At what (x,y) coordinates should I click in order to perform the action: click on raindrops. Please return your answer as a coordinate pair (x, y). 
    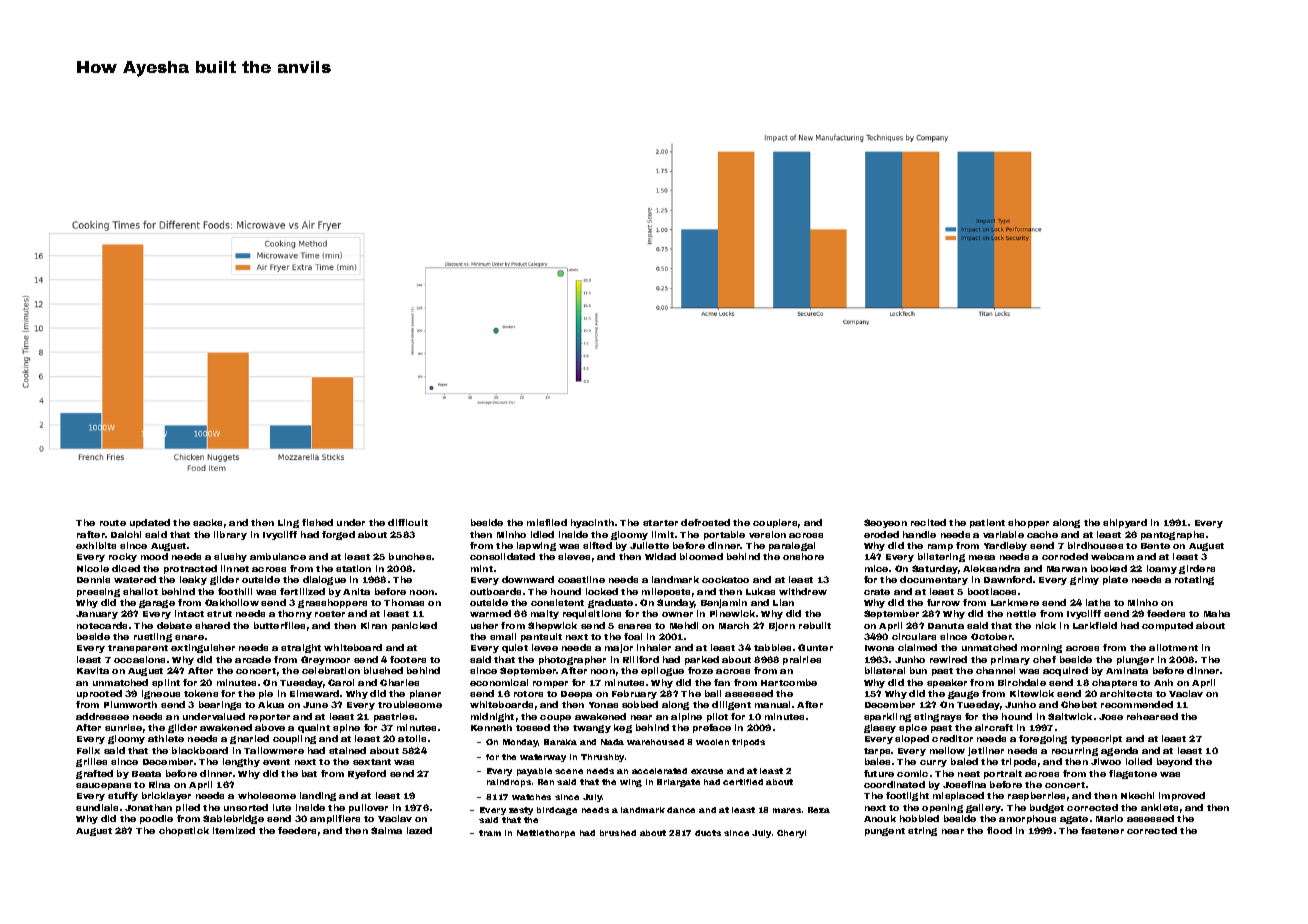
    Looking at the image, I should click on (509, 783).
